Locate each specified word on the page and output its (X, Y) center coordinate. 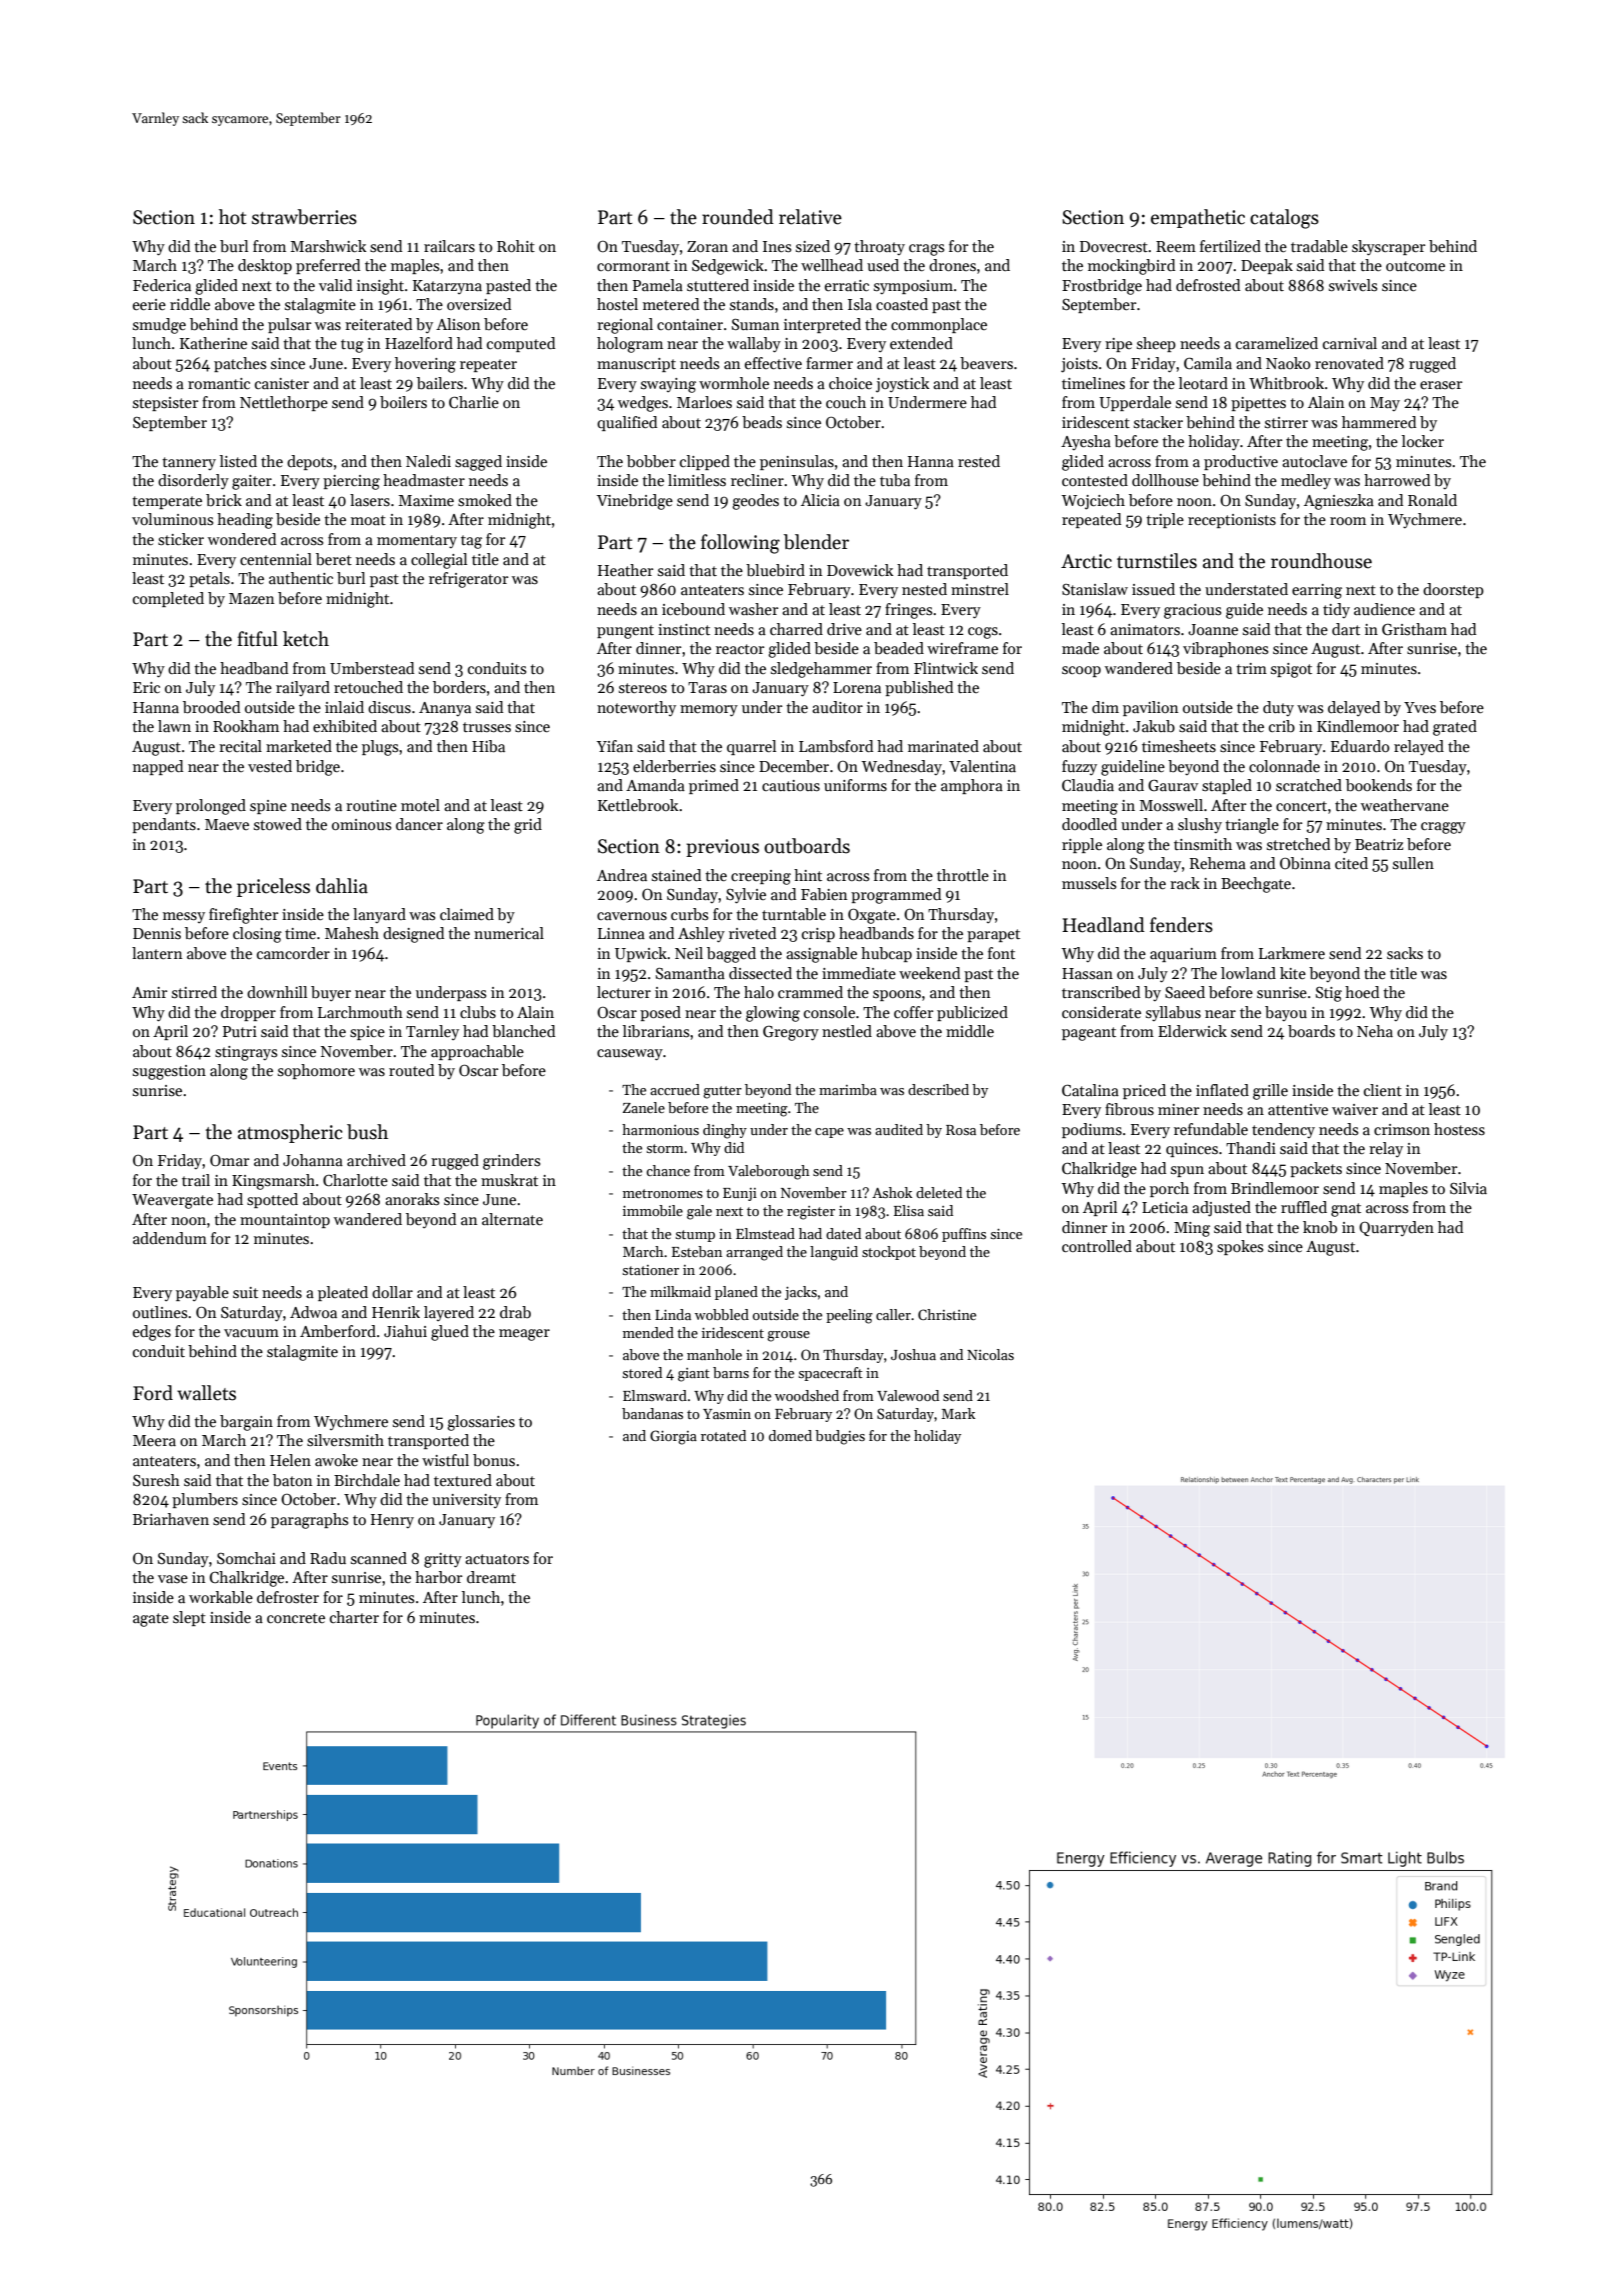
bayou (1286, 1013)
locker (1423, 441)
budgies (840, 1437)
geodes (755, 502)
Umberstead (372, 668)
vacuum (251, 1333)
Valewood (908, 1395)
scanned (379, 1558)
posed (660, 1013)
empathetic (1198, 218)
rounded (738, 217)
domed (790, 1435)
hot (232, 217)
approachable (477, 1052)
